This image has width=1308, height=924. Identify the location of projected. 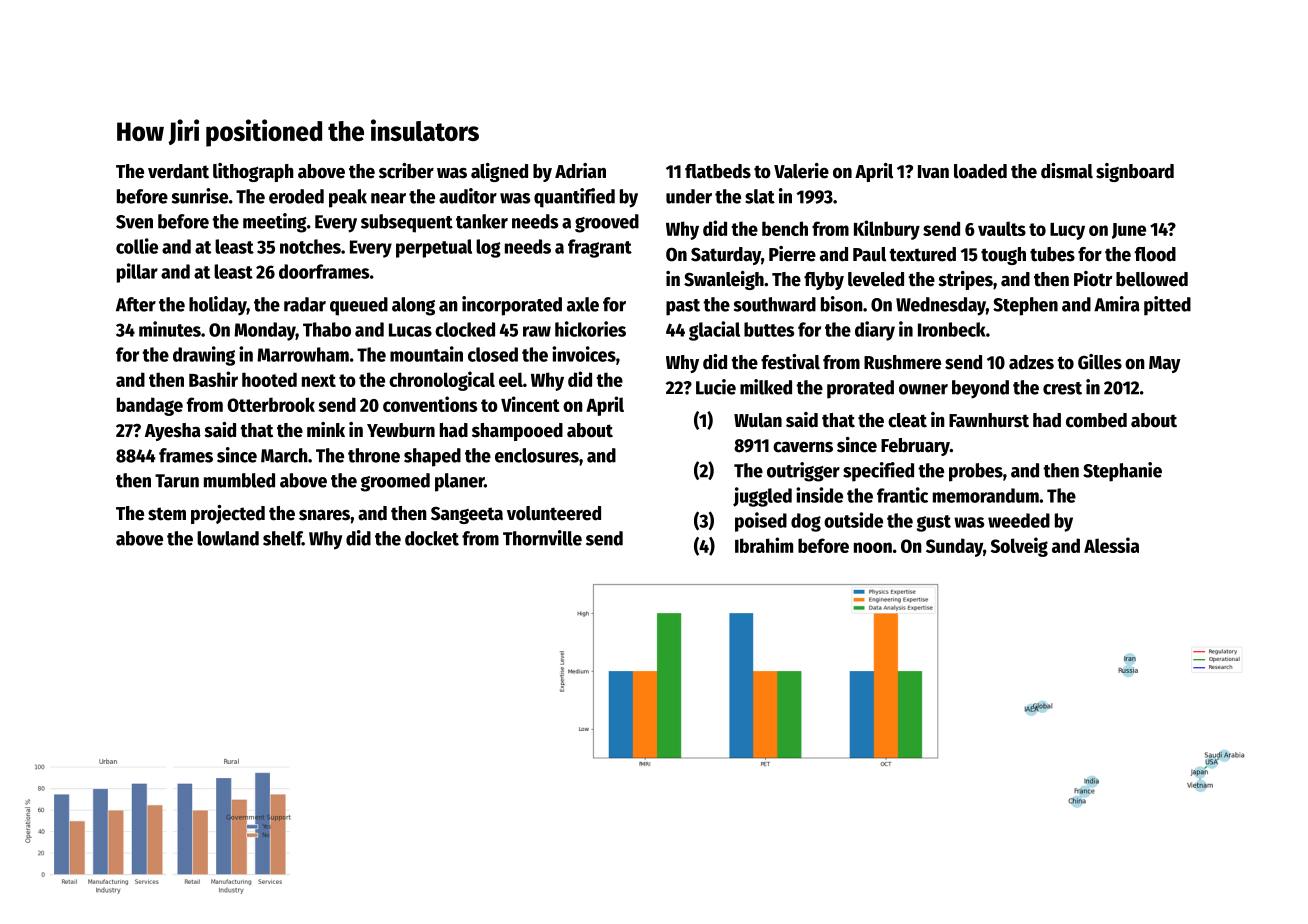
(228, 514).
